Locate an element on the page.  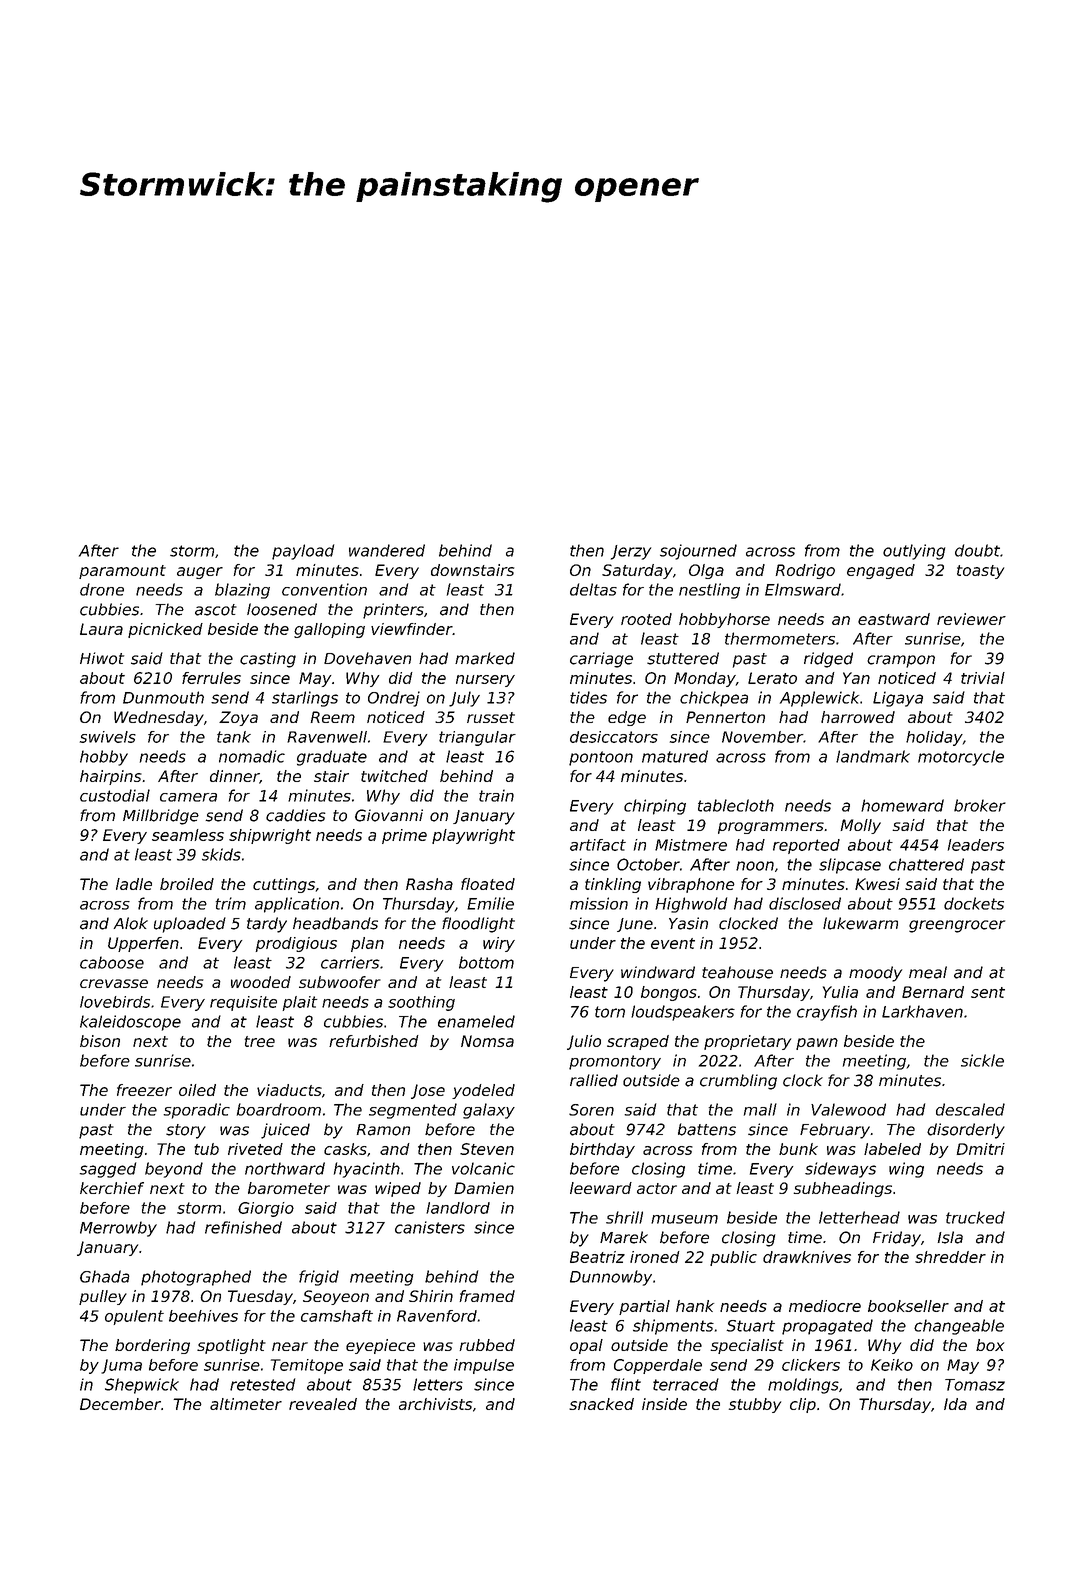
revealed is located at coordinates (323, 1404).
